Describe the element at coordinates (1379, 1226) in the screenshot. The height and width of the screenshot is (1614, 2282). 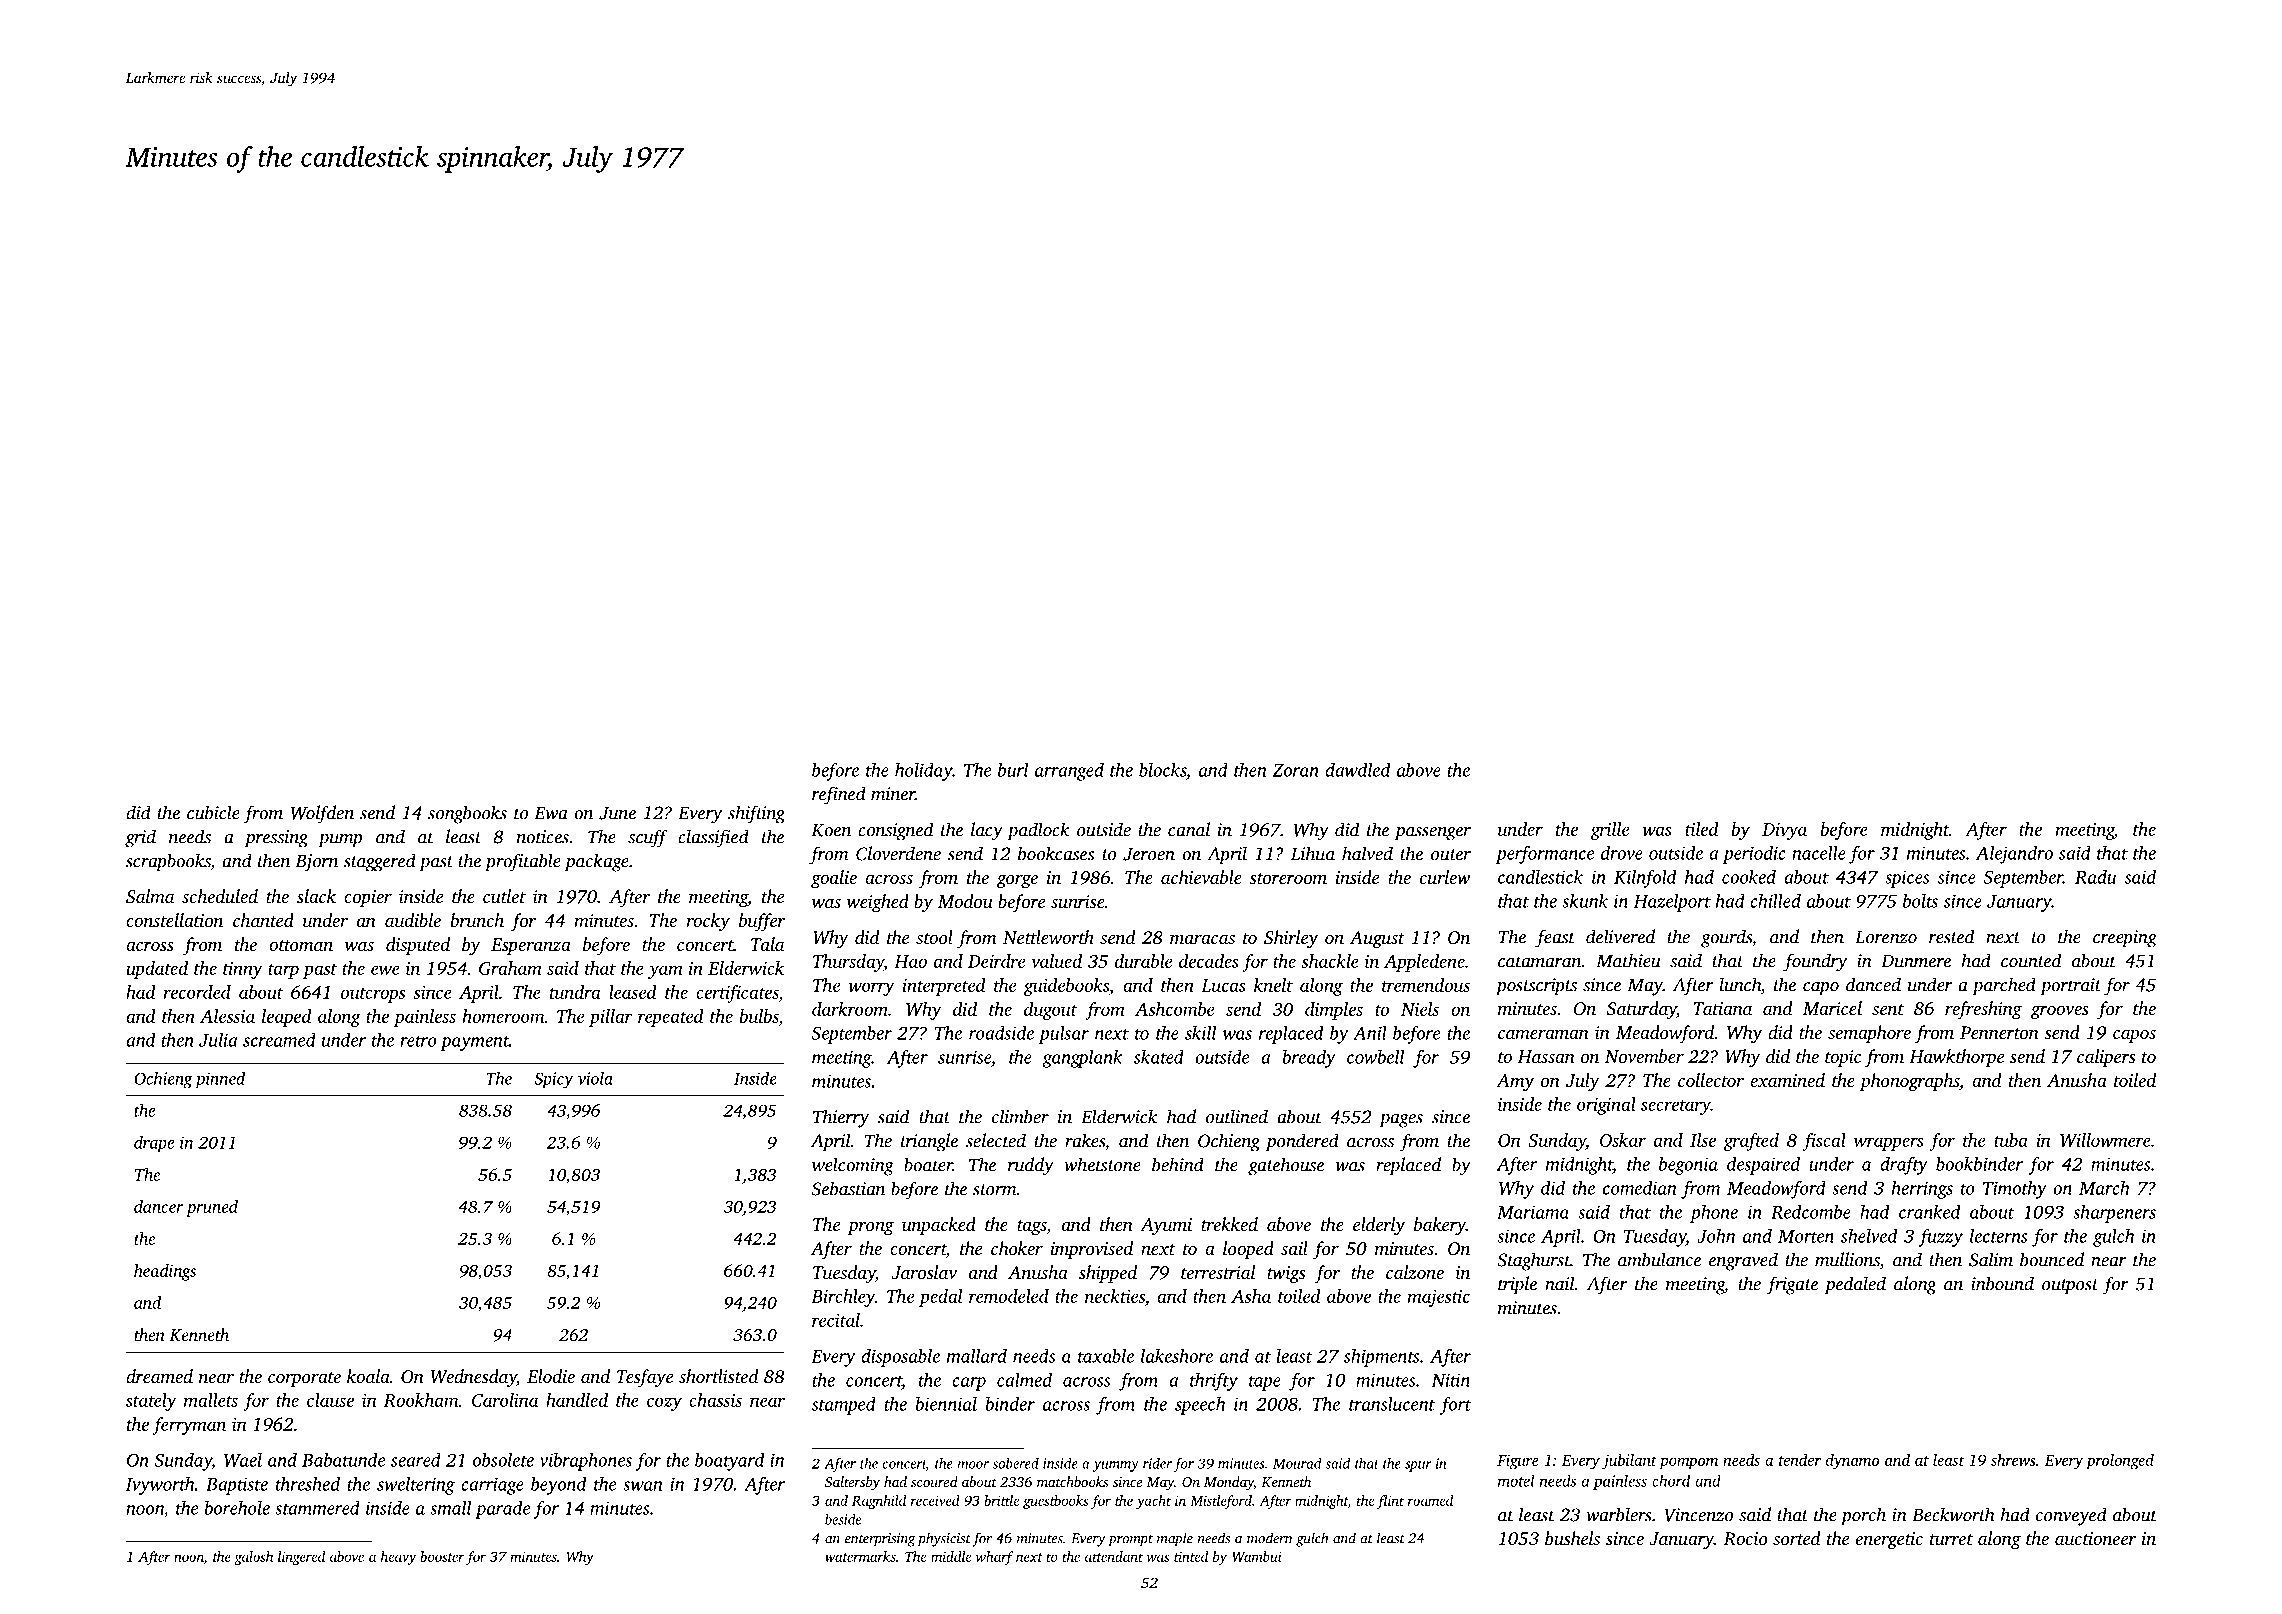
I see `elderly` at that location.
